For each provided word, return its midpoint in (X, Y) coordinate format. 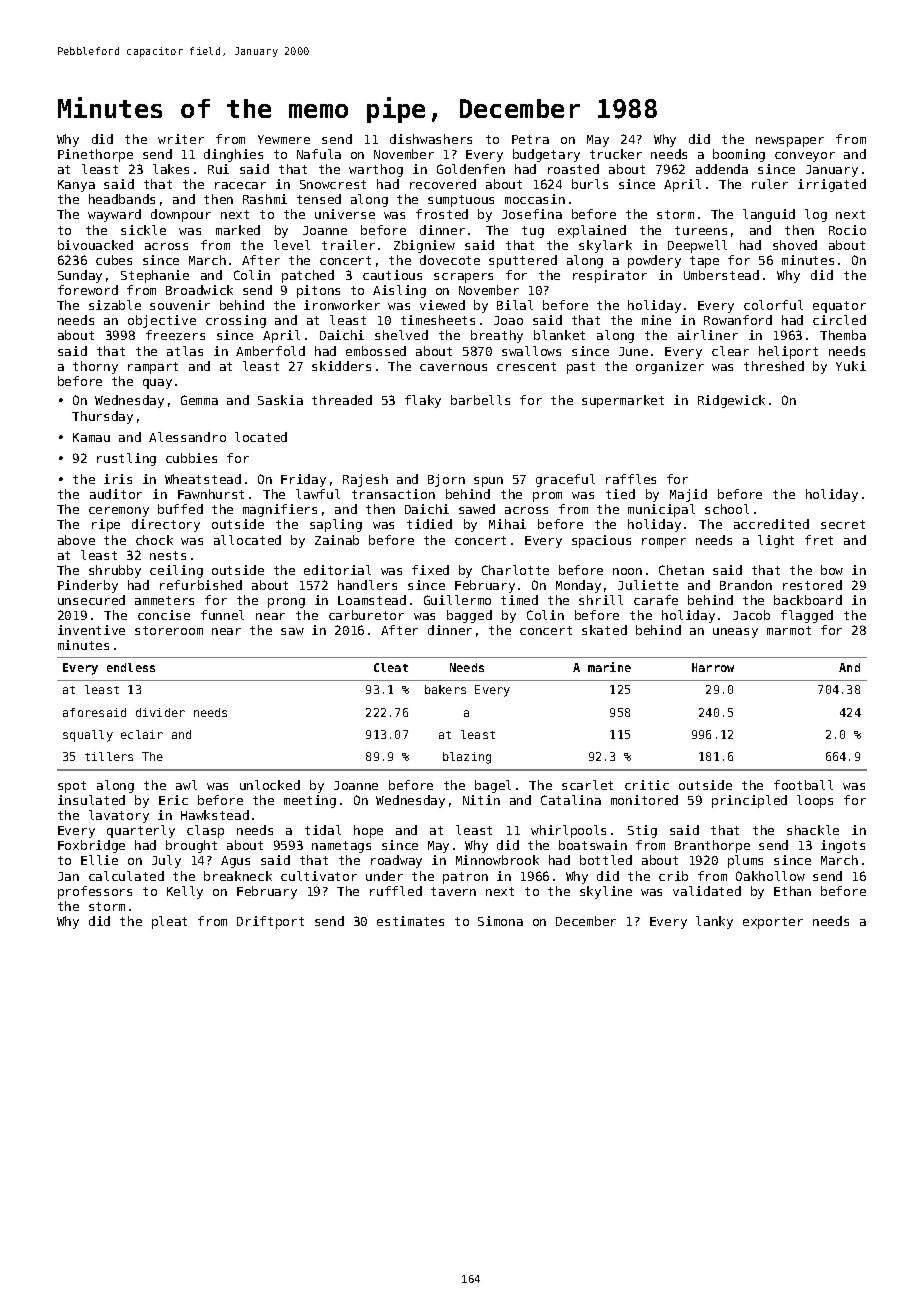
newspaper (790, 142)
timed (519, 600)
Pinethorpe (95, 155)
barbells (480, 400)
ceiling (176, 571)
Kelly (185, 892)
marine (609, 667)
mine (656, 320)
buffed (180, 509)
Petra (530, 139)
